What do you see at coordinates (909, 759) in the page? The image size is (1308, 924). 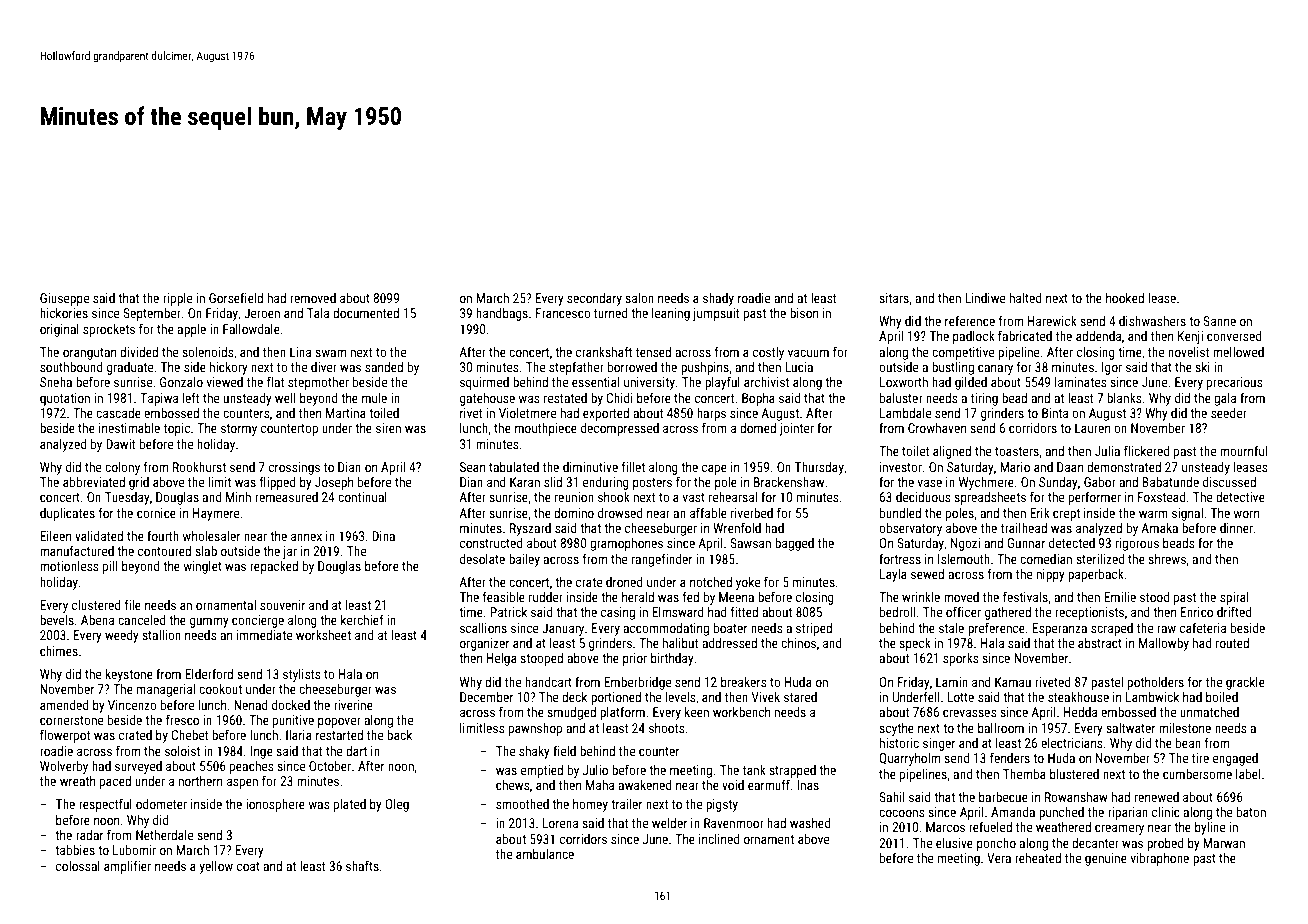 I see `Quarryholm` at bounding box center [909, 759].
